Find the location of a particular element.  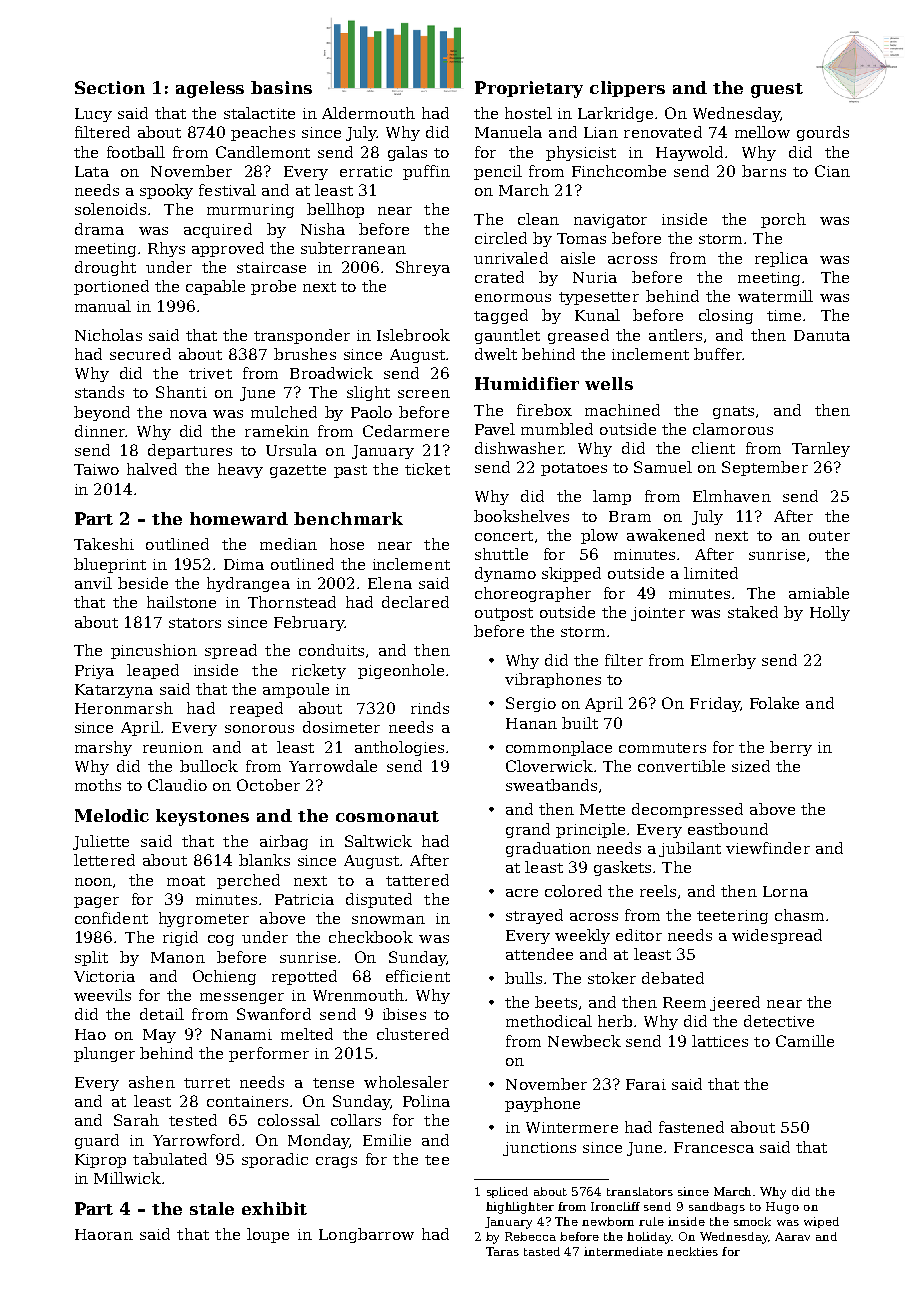

Tarnley is located at coordinates (821, 449).
